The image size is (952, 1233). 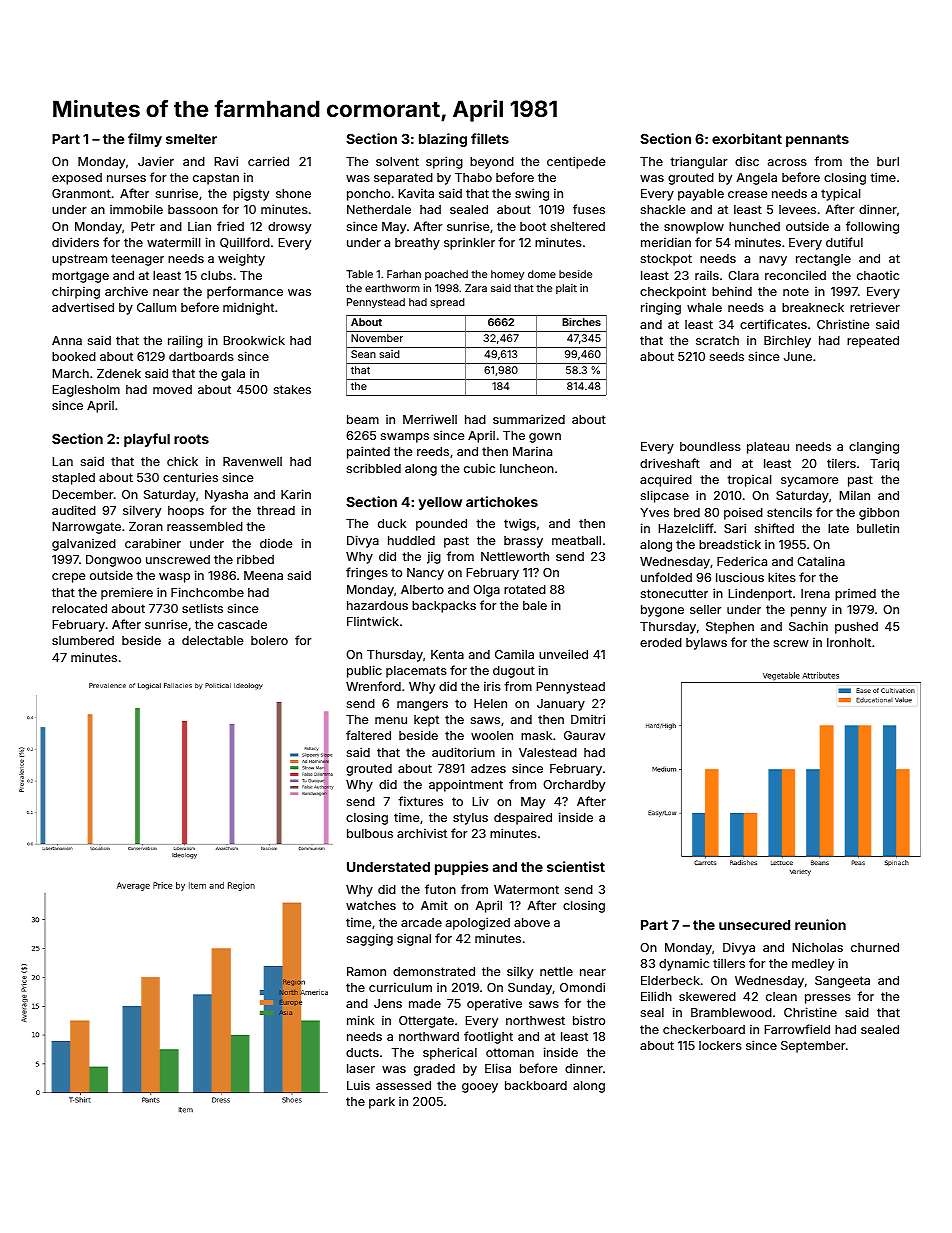 I want to click on acquired, so click(x=666, y=481).
